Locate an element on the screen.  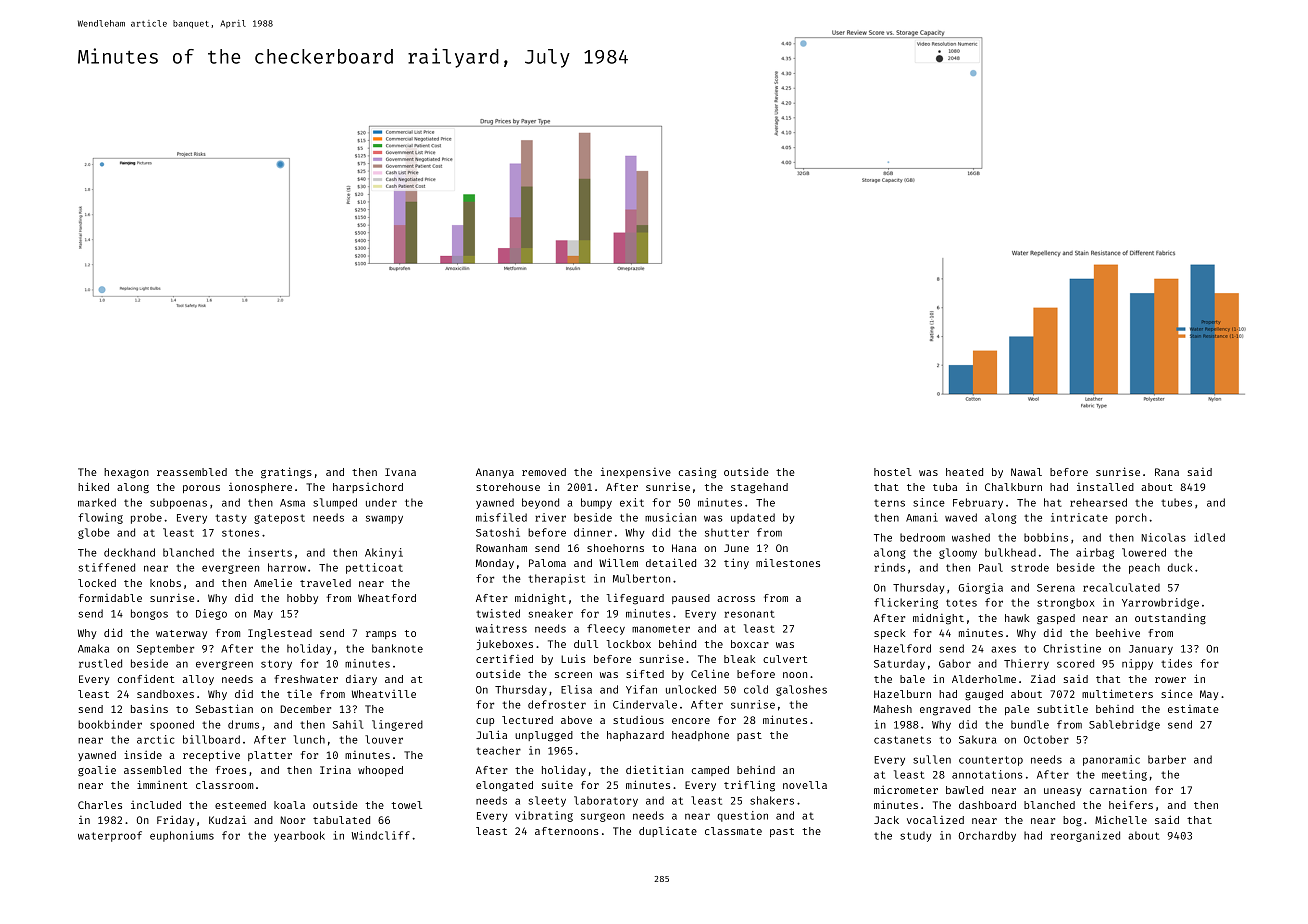
spooned is located at coordinates (172, 725).
